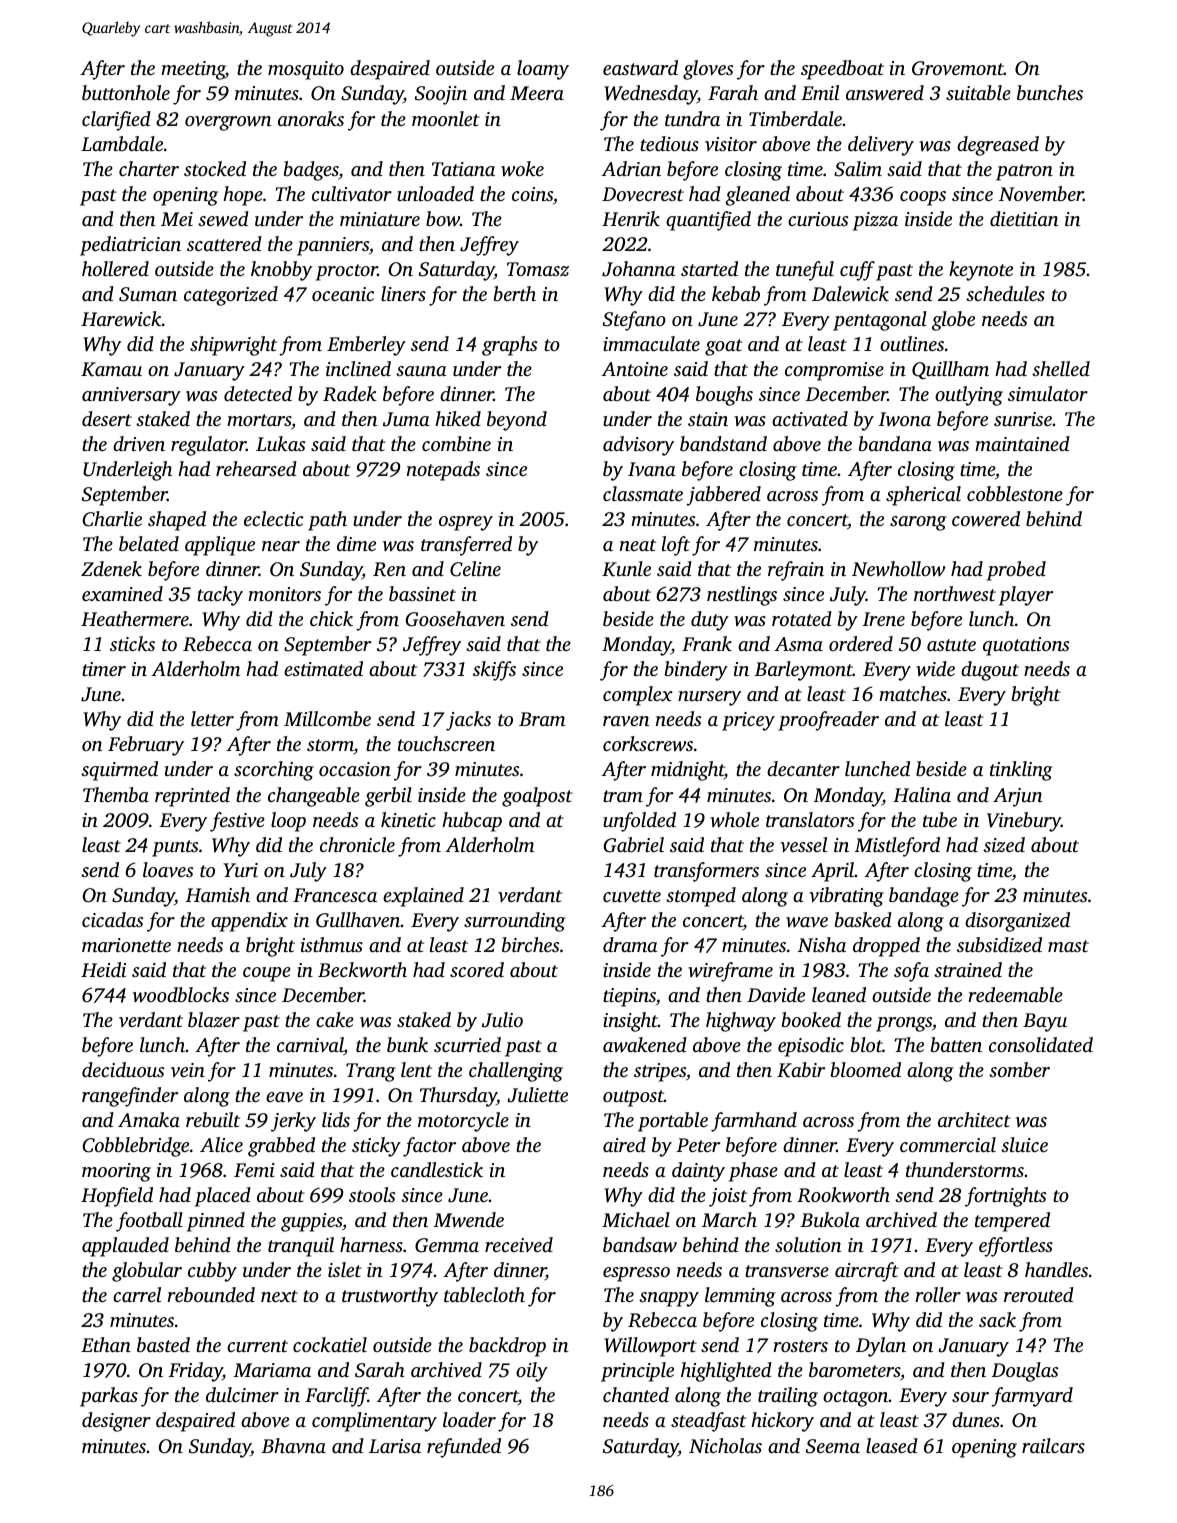  Describe the element at coordinates (323, 668) in the image. I see `estimated` at that location.
